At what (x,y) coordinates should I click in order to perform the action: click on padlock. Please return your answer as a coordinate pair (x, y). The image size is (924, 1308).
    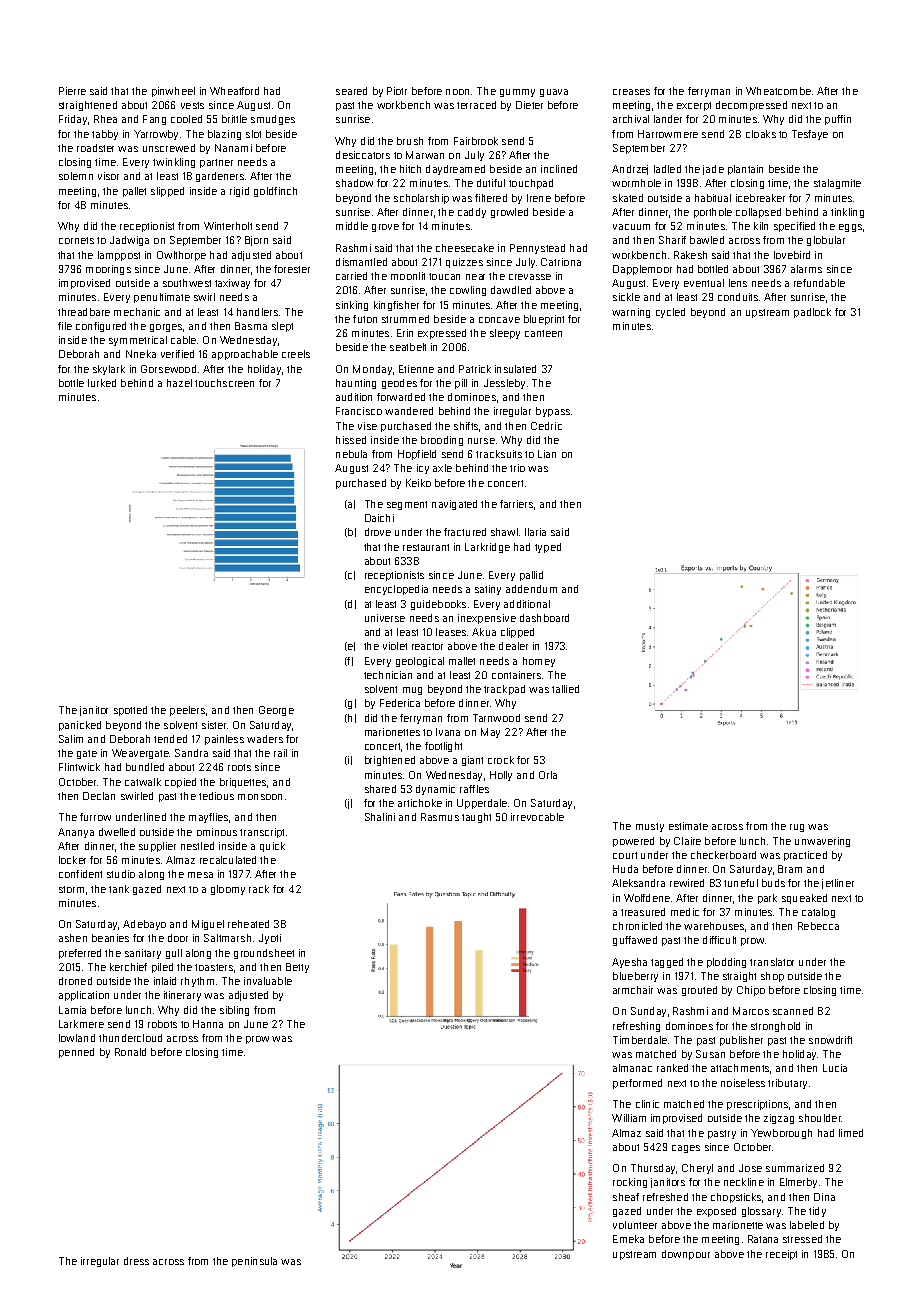
    Looking at the image, I should click on (812, 313).
